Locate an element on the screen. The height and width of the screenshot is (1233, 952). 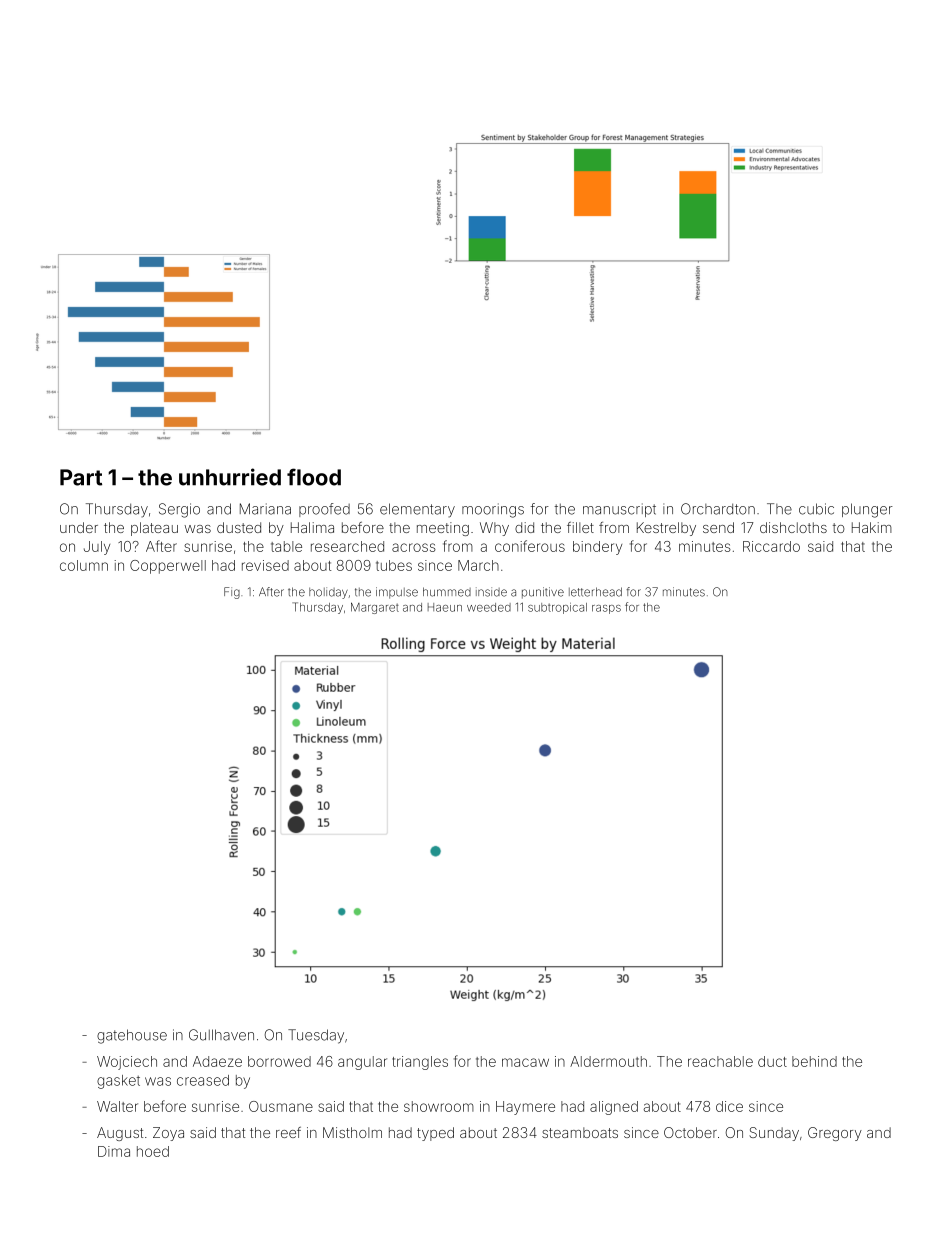
flood is located at coordinates (314, 477).
